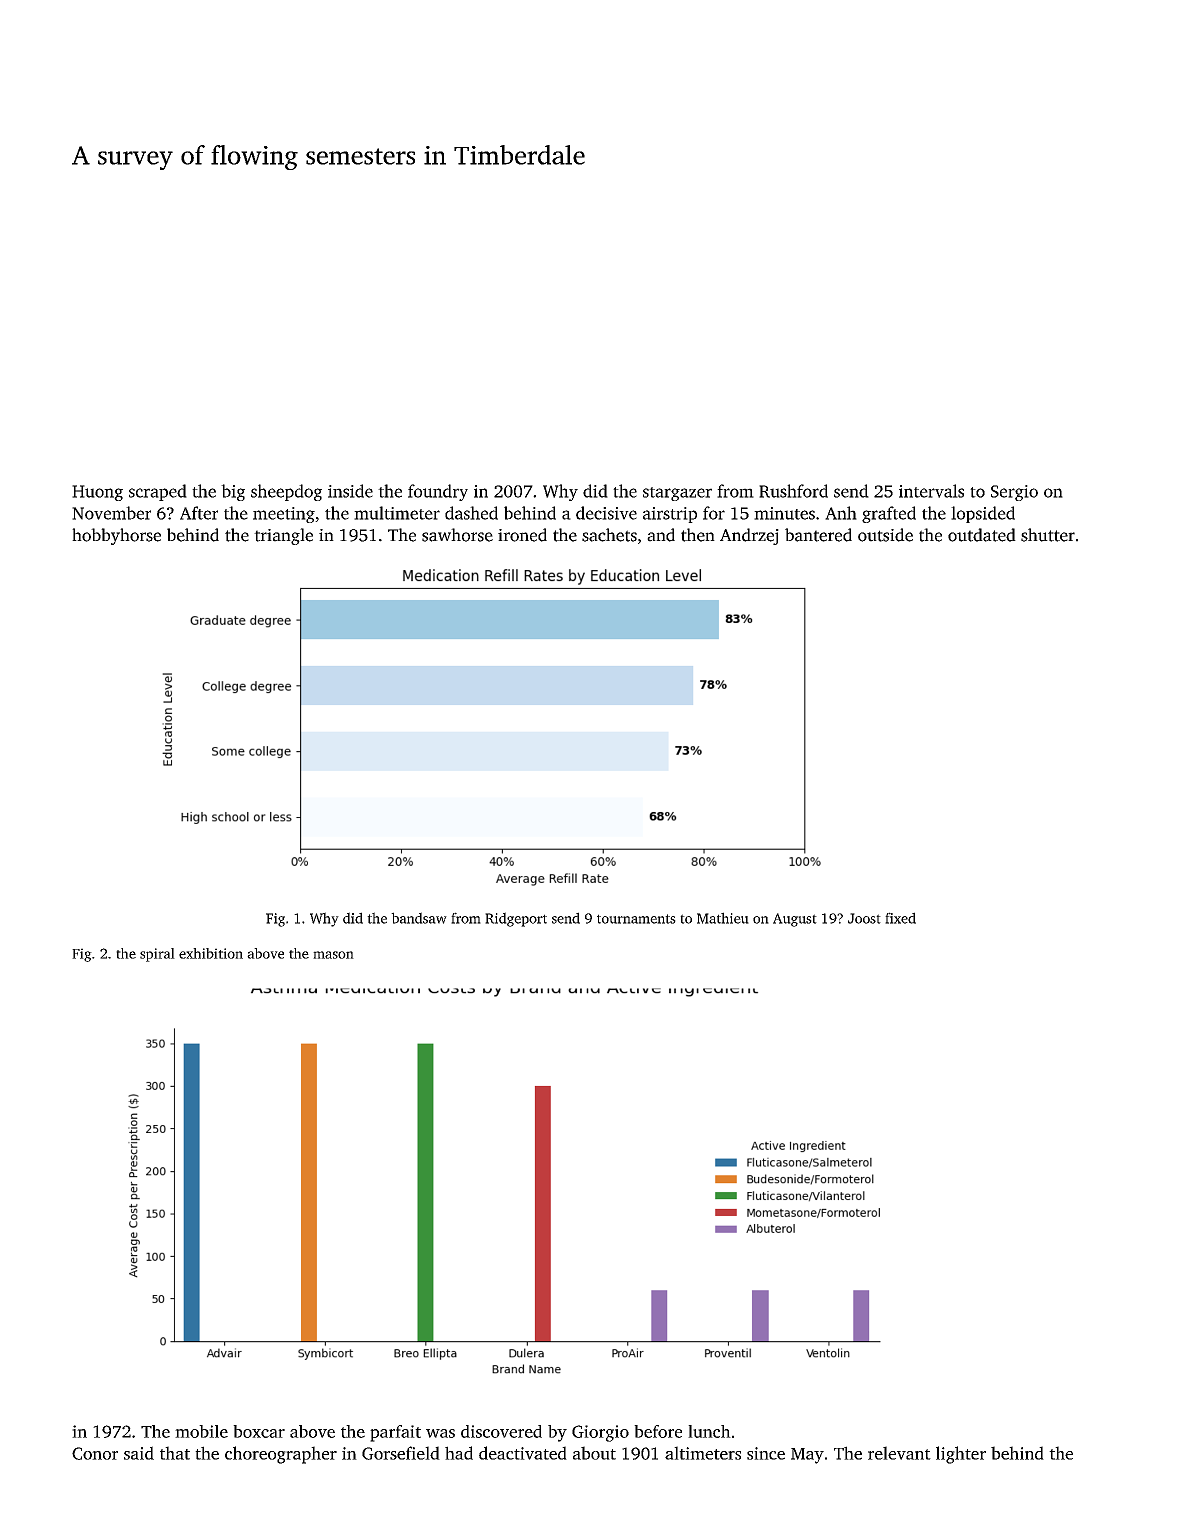  I want to click on Mathieu, so click(723, 918).
